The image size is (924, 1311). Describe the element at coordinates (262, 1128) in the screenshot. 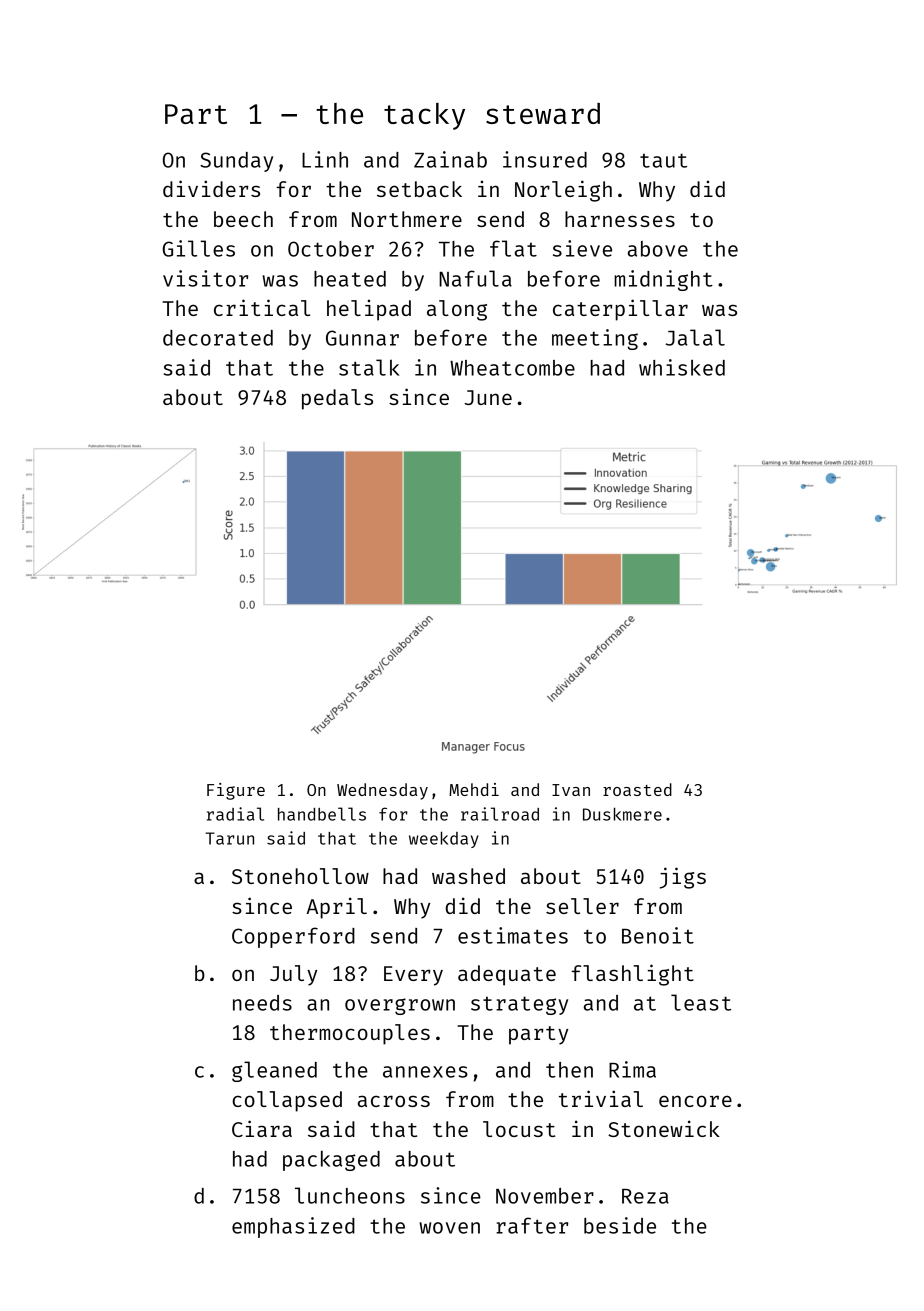

I see `Ciara` at that location.
